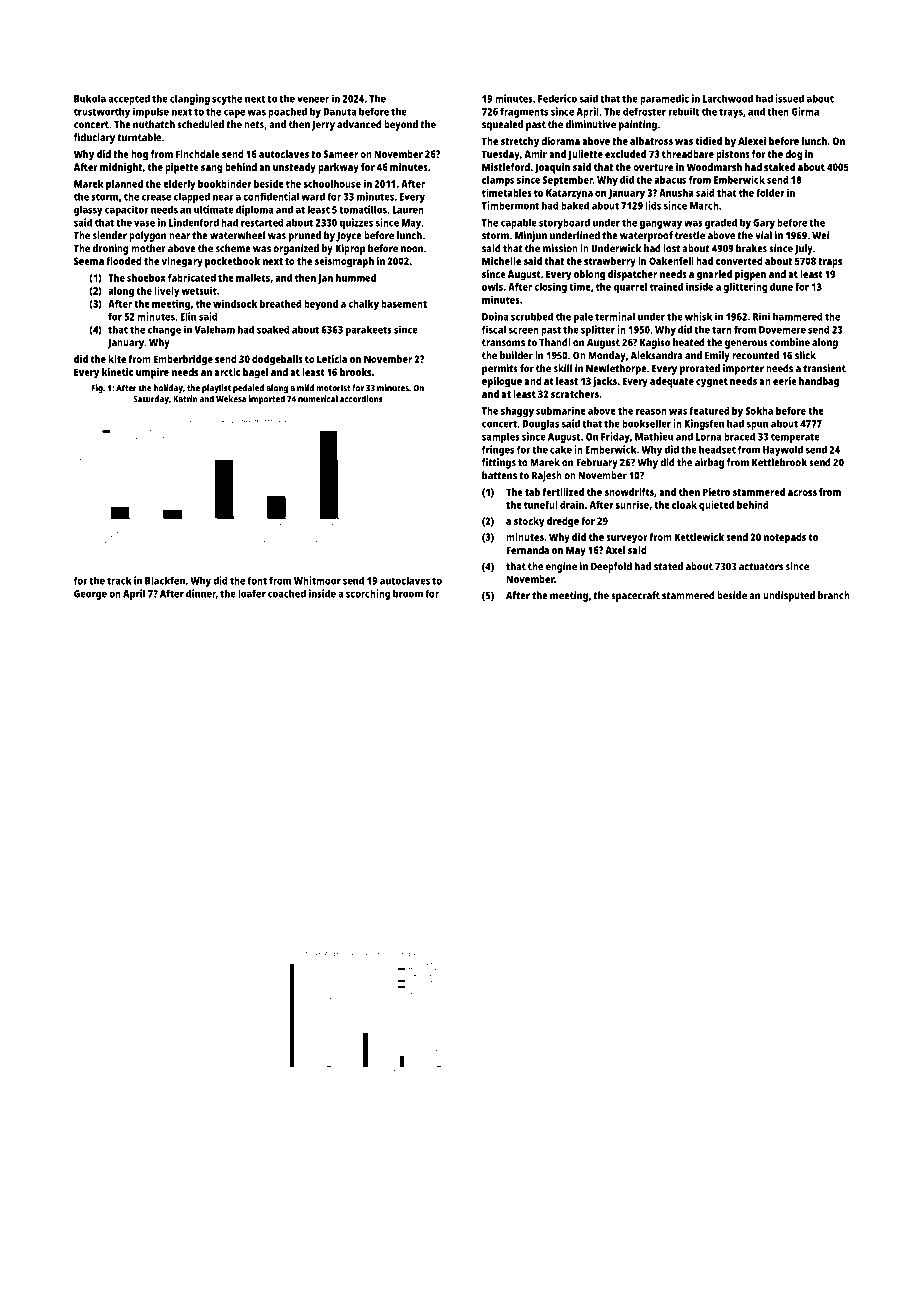  I want to click on clamps, so click(498, 181).
